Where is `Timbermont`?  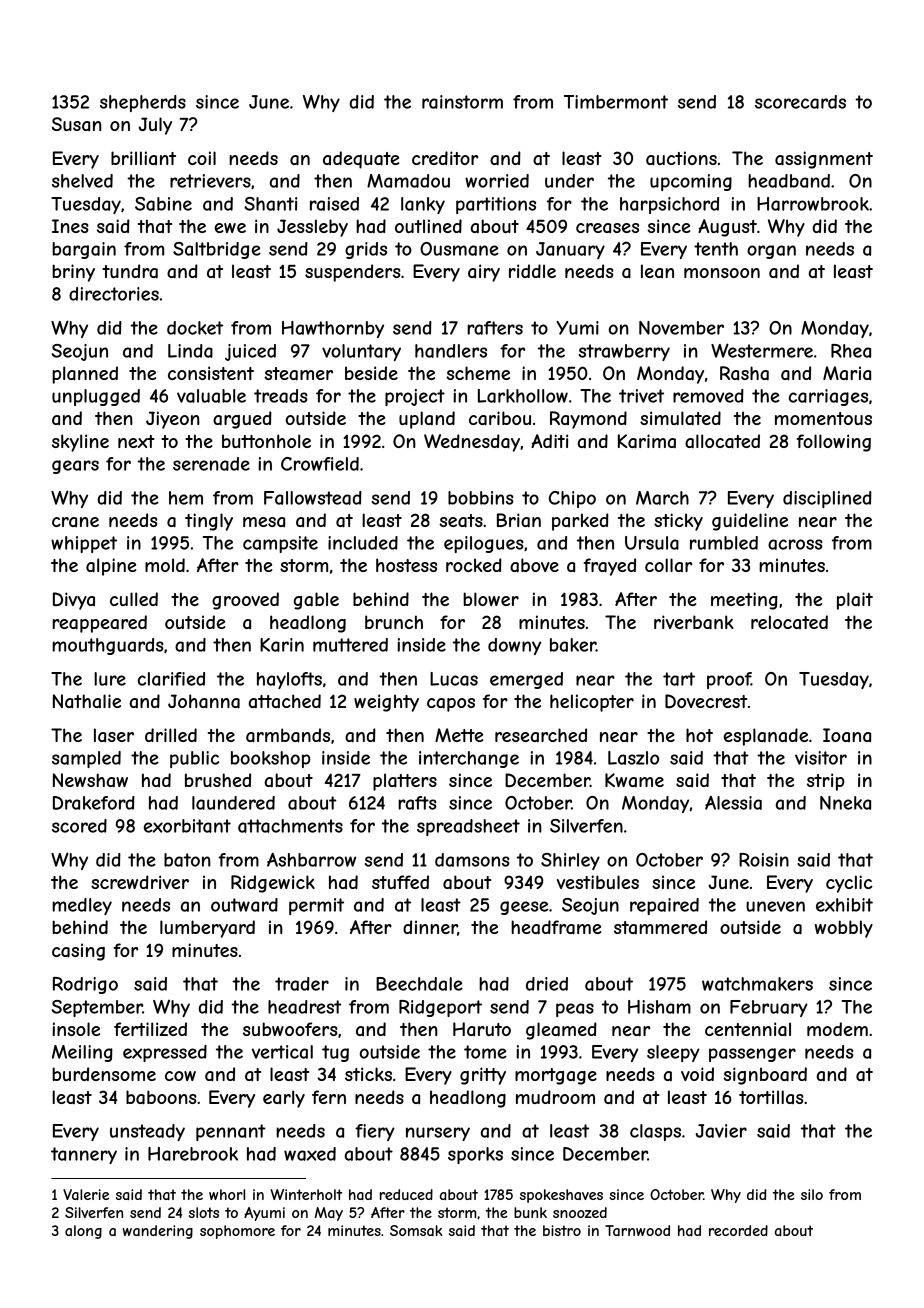 Timbermont is located at coordinates (616, 102).
